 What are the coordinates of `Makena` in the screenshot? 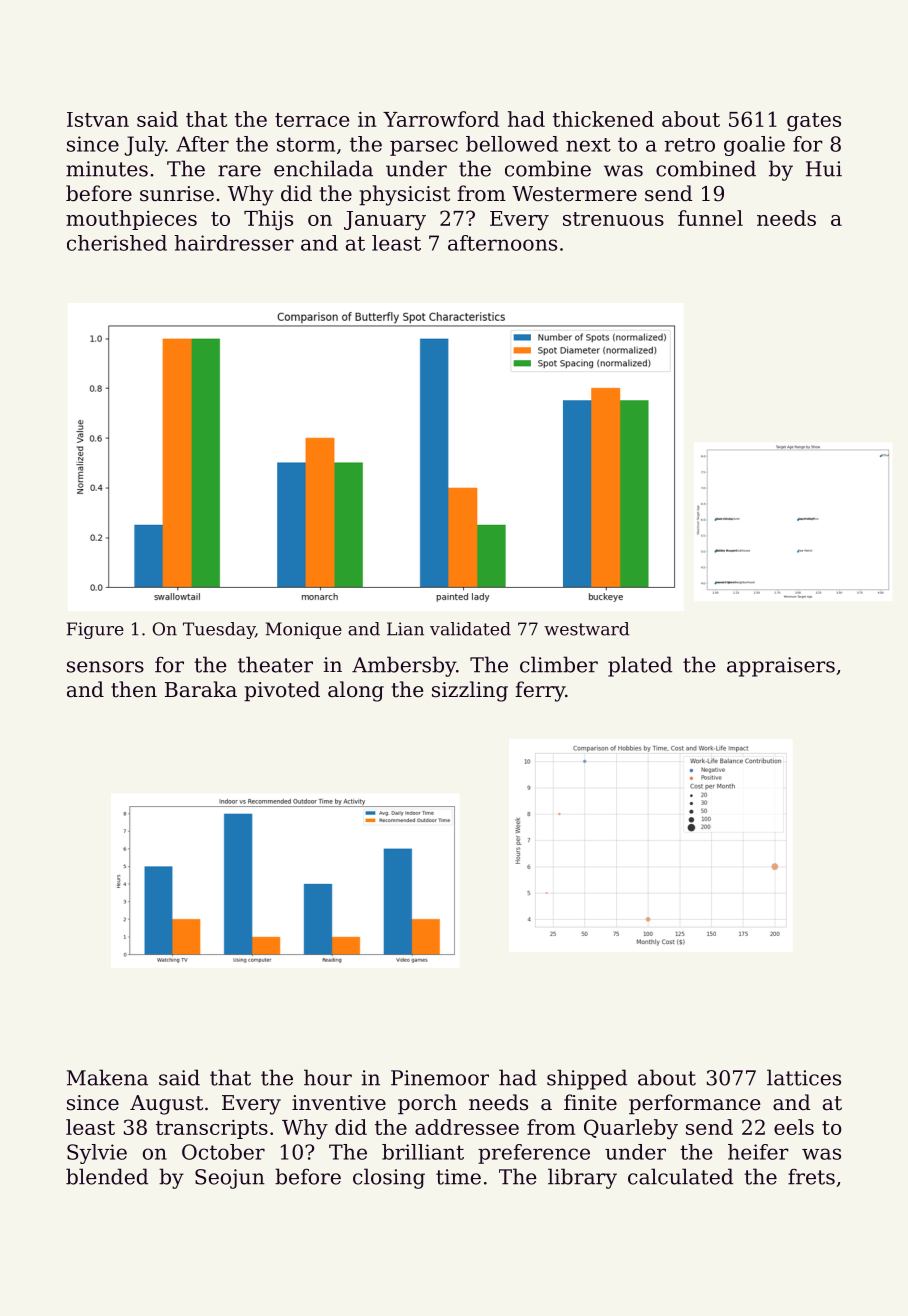 It's located at (107, 1077).
